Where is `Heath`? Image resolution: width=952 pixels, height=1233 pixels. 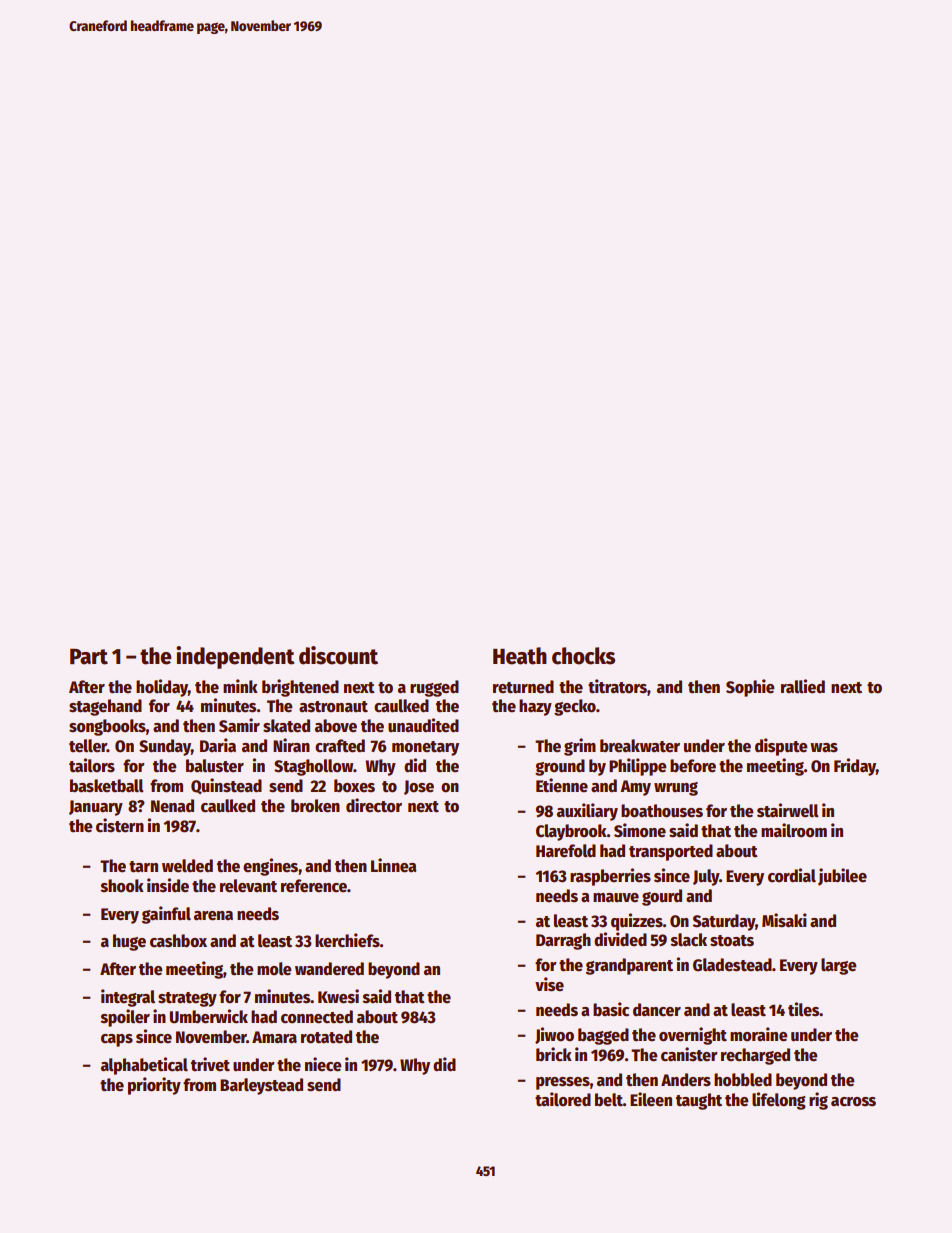 Heath is located at coordinates (520, 656).
